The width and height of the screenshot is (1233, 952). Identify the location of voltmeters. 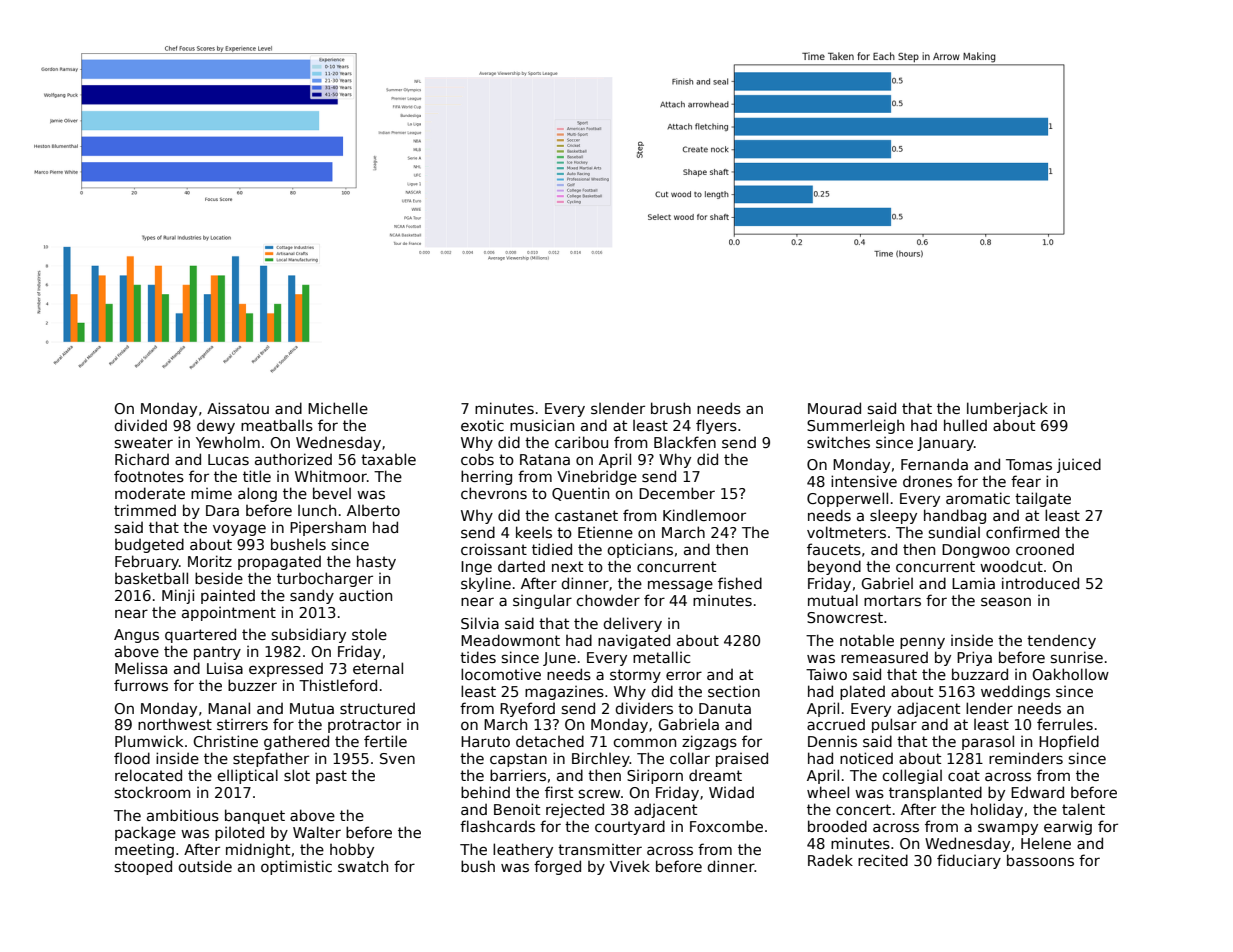
(846, 532).
